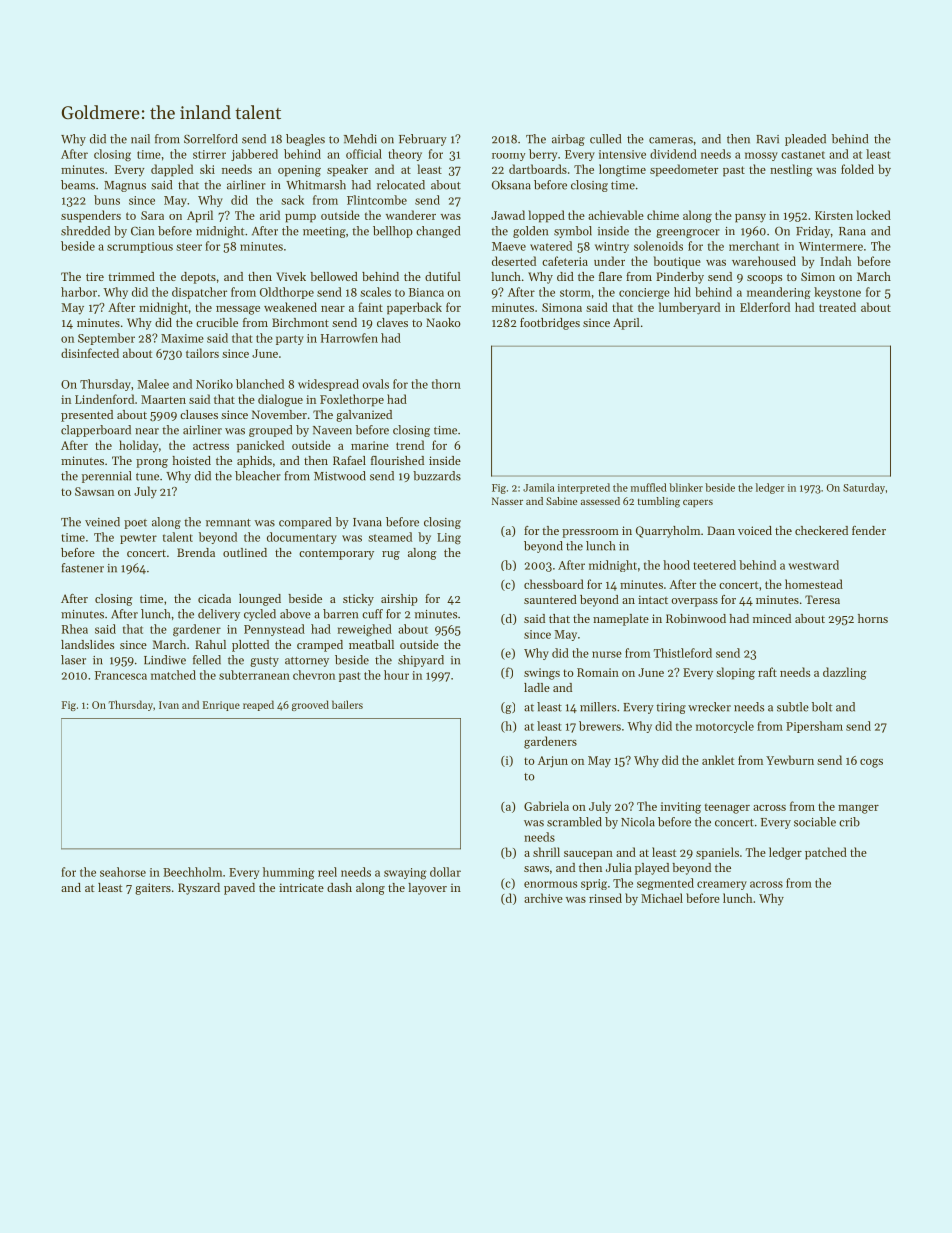 This page has width=952, height=1233. What do you see at coordinates (199, 293) in the page?
I see `dispatcher` at bounding box center [199, 293].
